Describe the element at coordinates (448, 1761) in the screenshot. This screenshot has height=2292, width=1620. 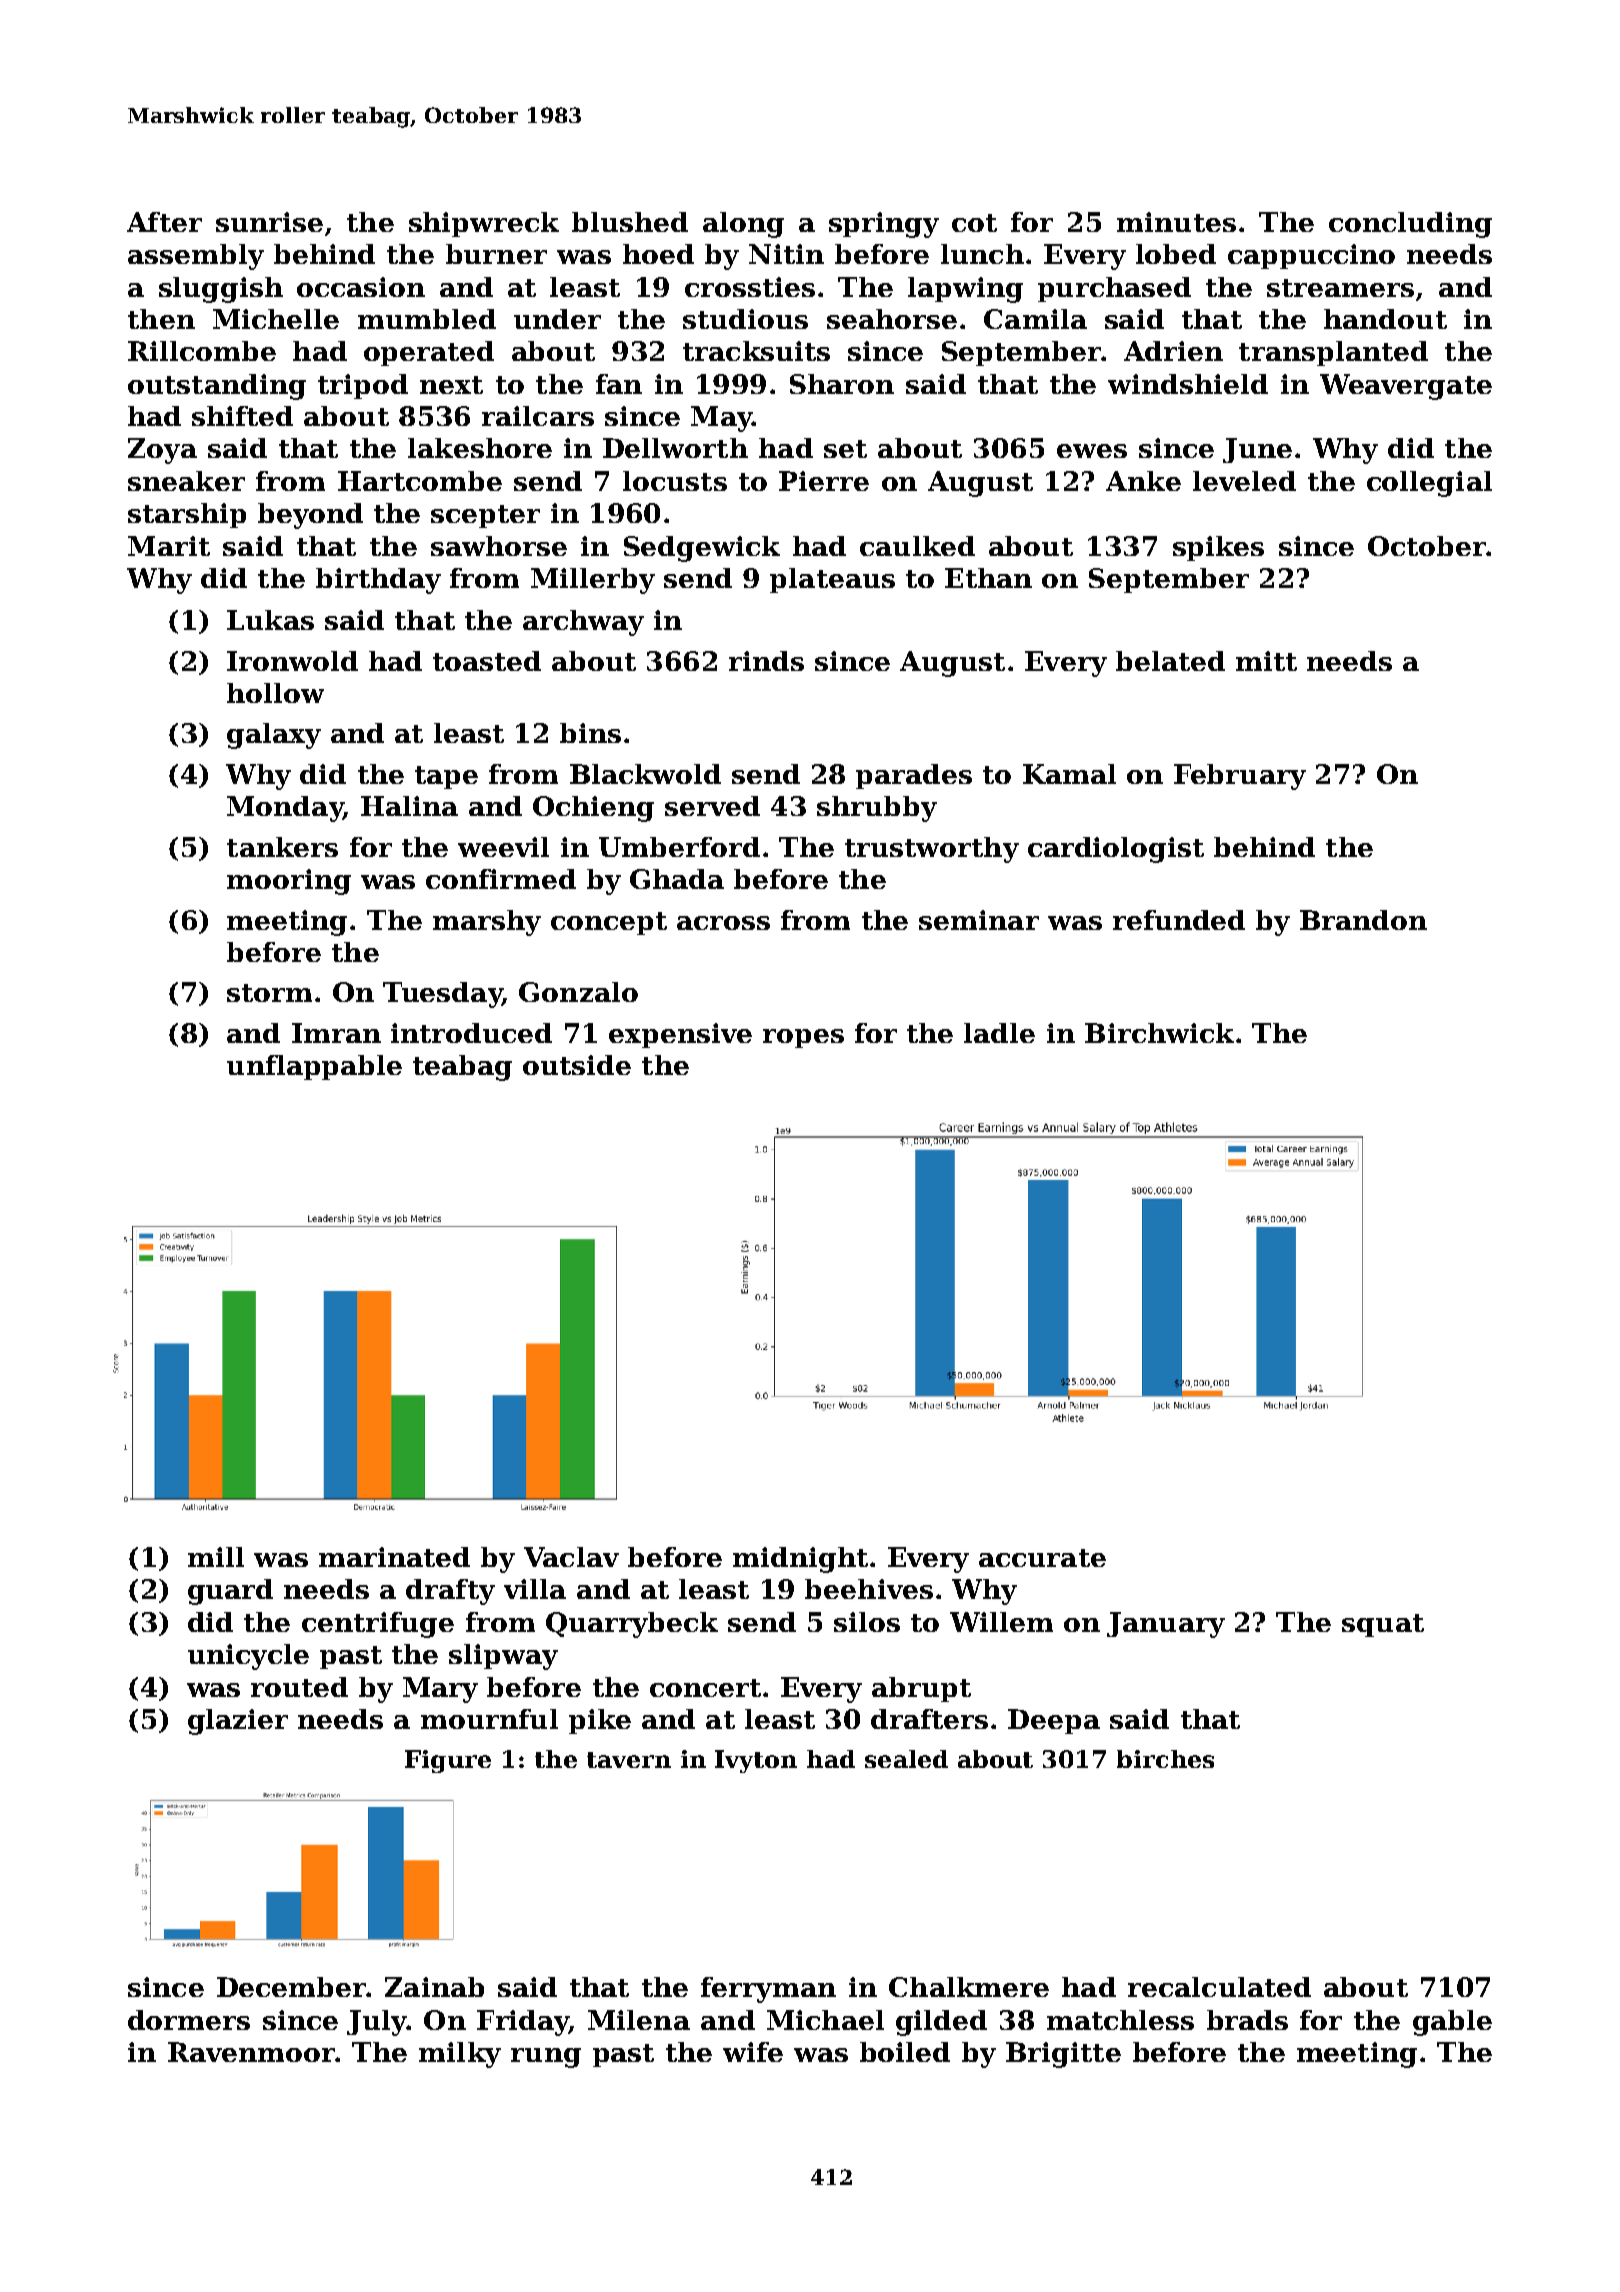
I see `Figure` at that location.
